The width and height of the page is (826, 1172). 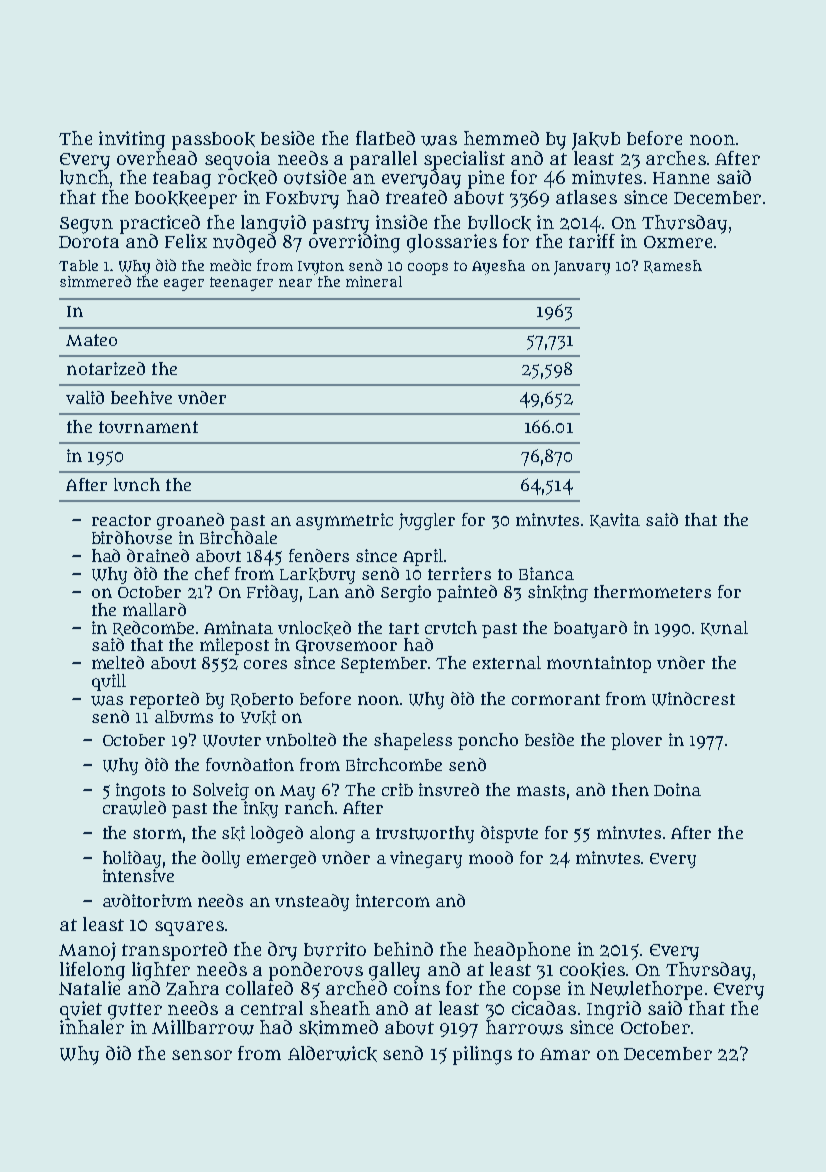 I want to click on inviting, so click(x=132, y=140).
